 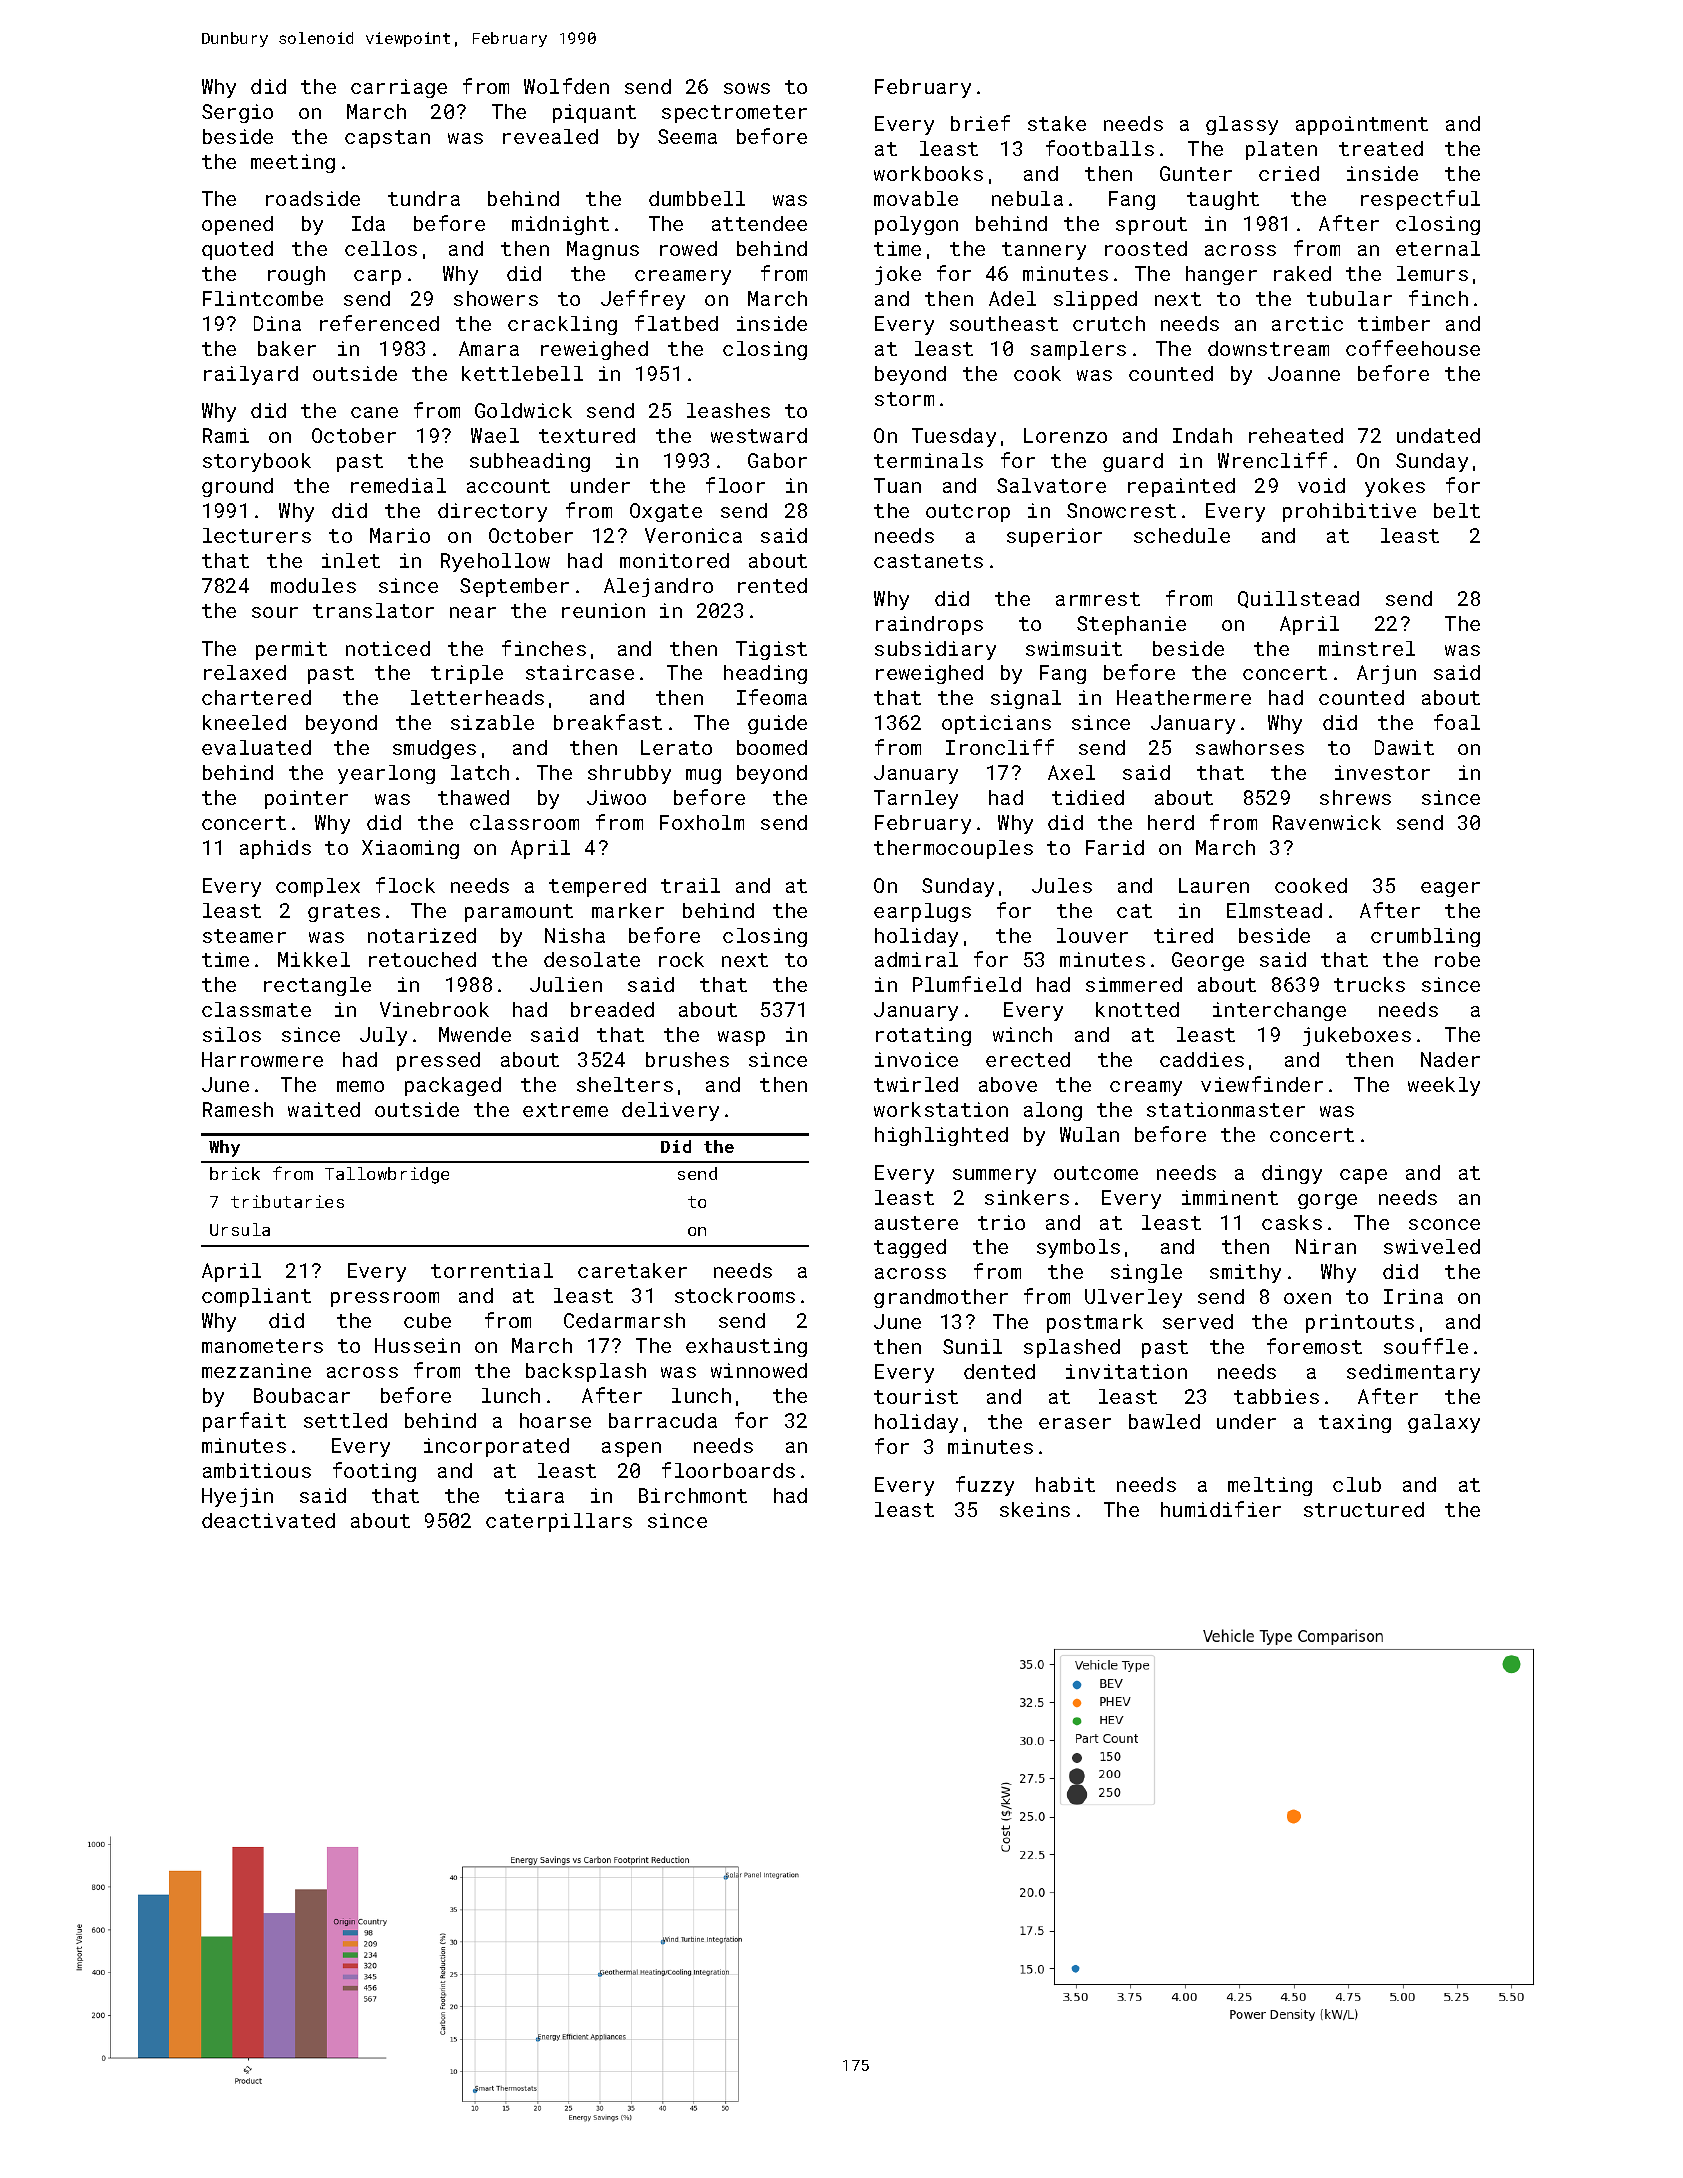 What do you see at coordinates (374, 1472) in the screenshot?
I see `footing` at bounding box center [374, 1472].
